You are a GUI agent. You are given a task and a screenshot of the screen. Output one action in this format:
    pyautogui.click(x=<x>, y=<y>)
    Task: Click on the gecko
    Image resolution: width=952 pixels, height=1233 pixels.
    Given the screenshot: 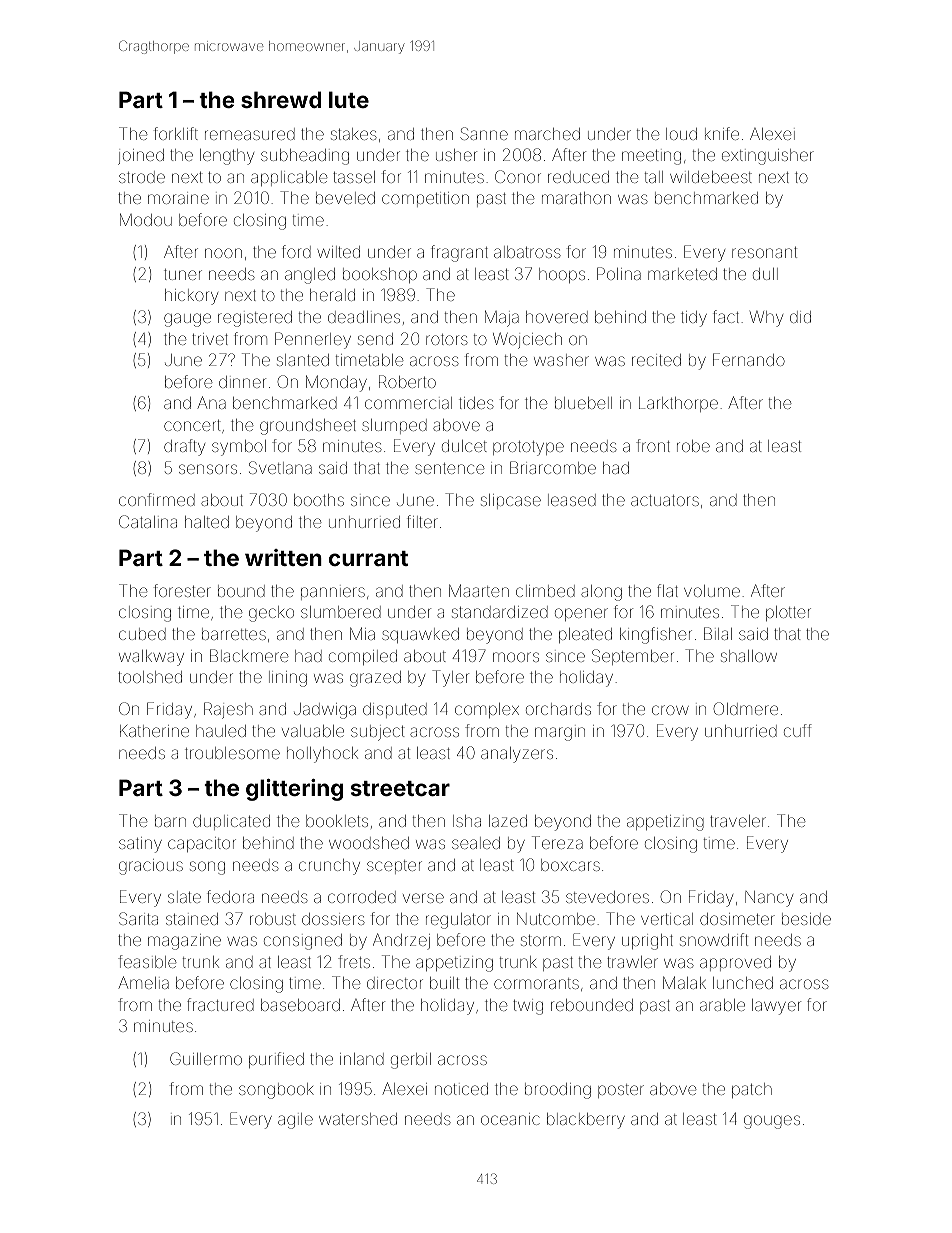 What is the action you would take?
    pyautogui.click(x=271, y=614)
